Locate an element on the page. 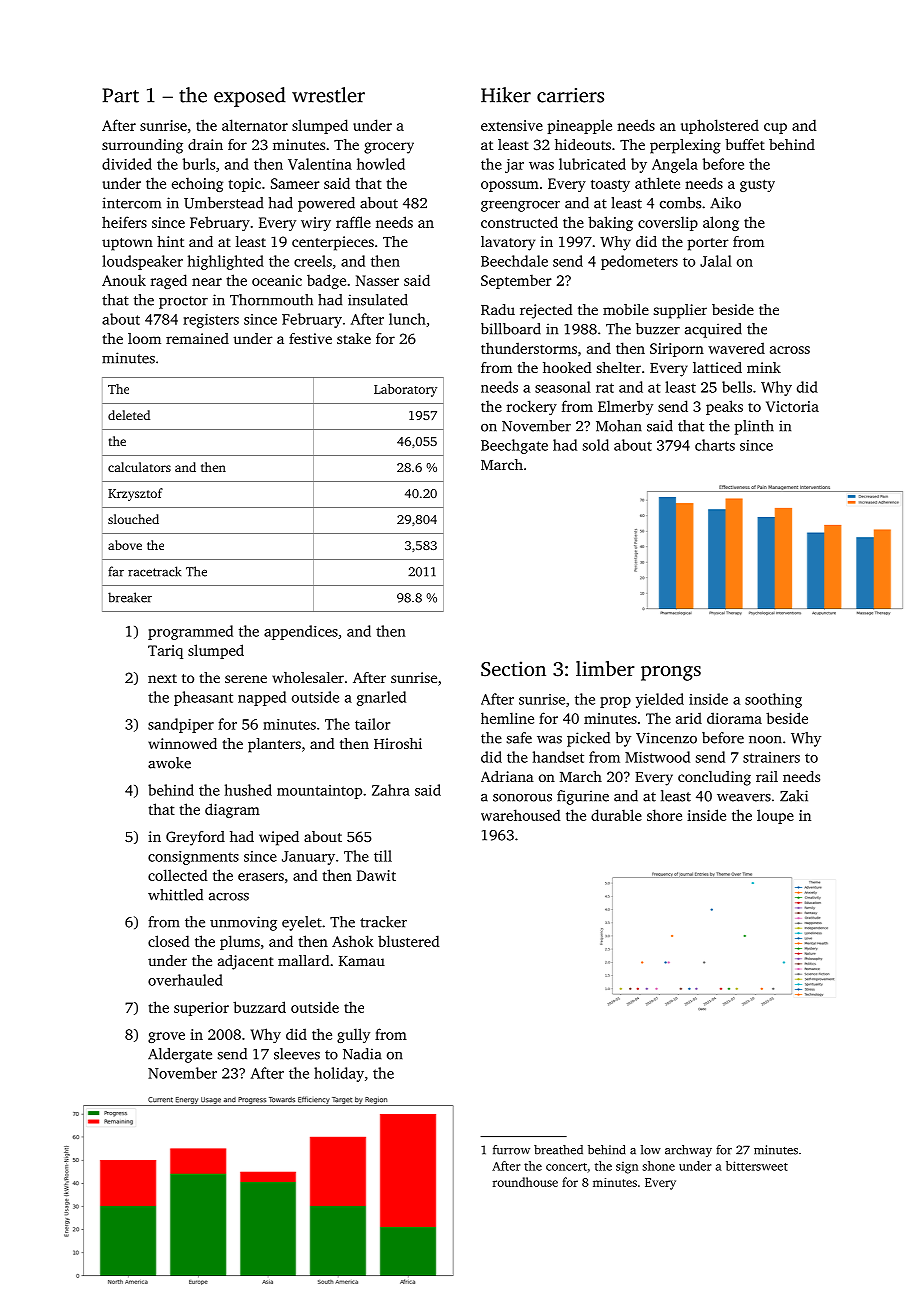  loom is located at coordinates (144, 338).
